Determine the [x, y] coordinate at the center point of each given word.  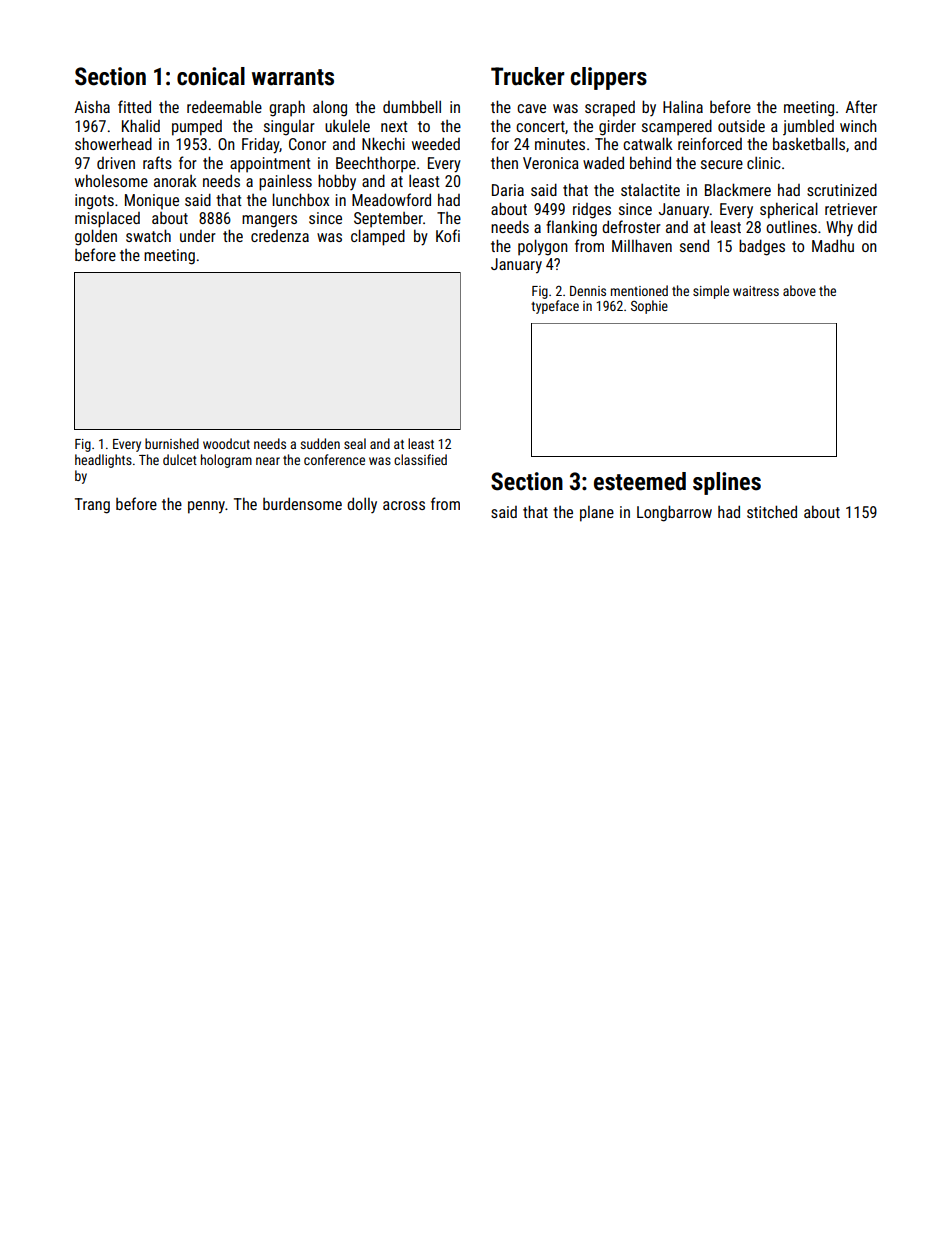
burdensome [302, 503]
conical [211, 76]
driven [116, 163]
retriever [851, 209]
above [799, 290]
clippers [608, 78]
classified [420, 459]
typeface [555, 307]
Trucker [527, 76]
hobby [337, 182]
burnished [172, 443]
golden [96, 237]
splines [727, 483]
